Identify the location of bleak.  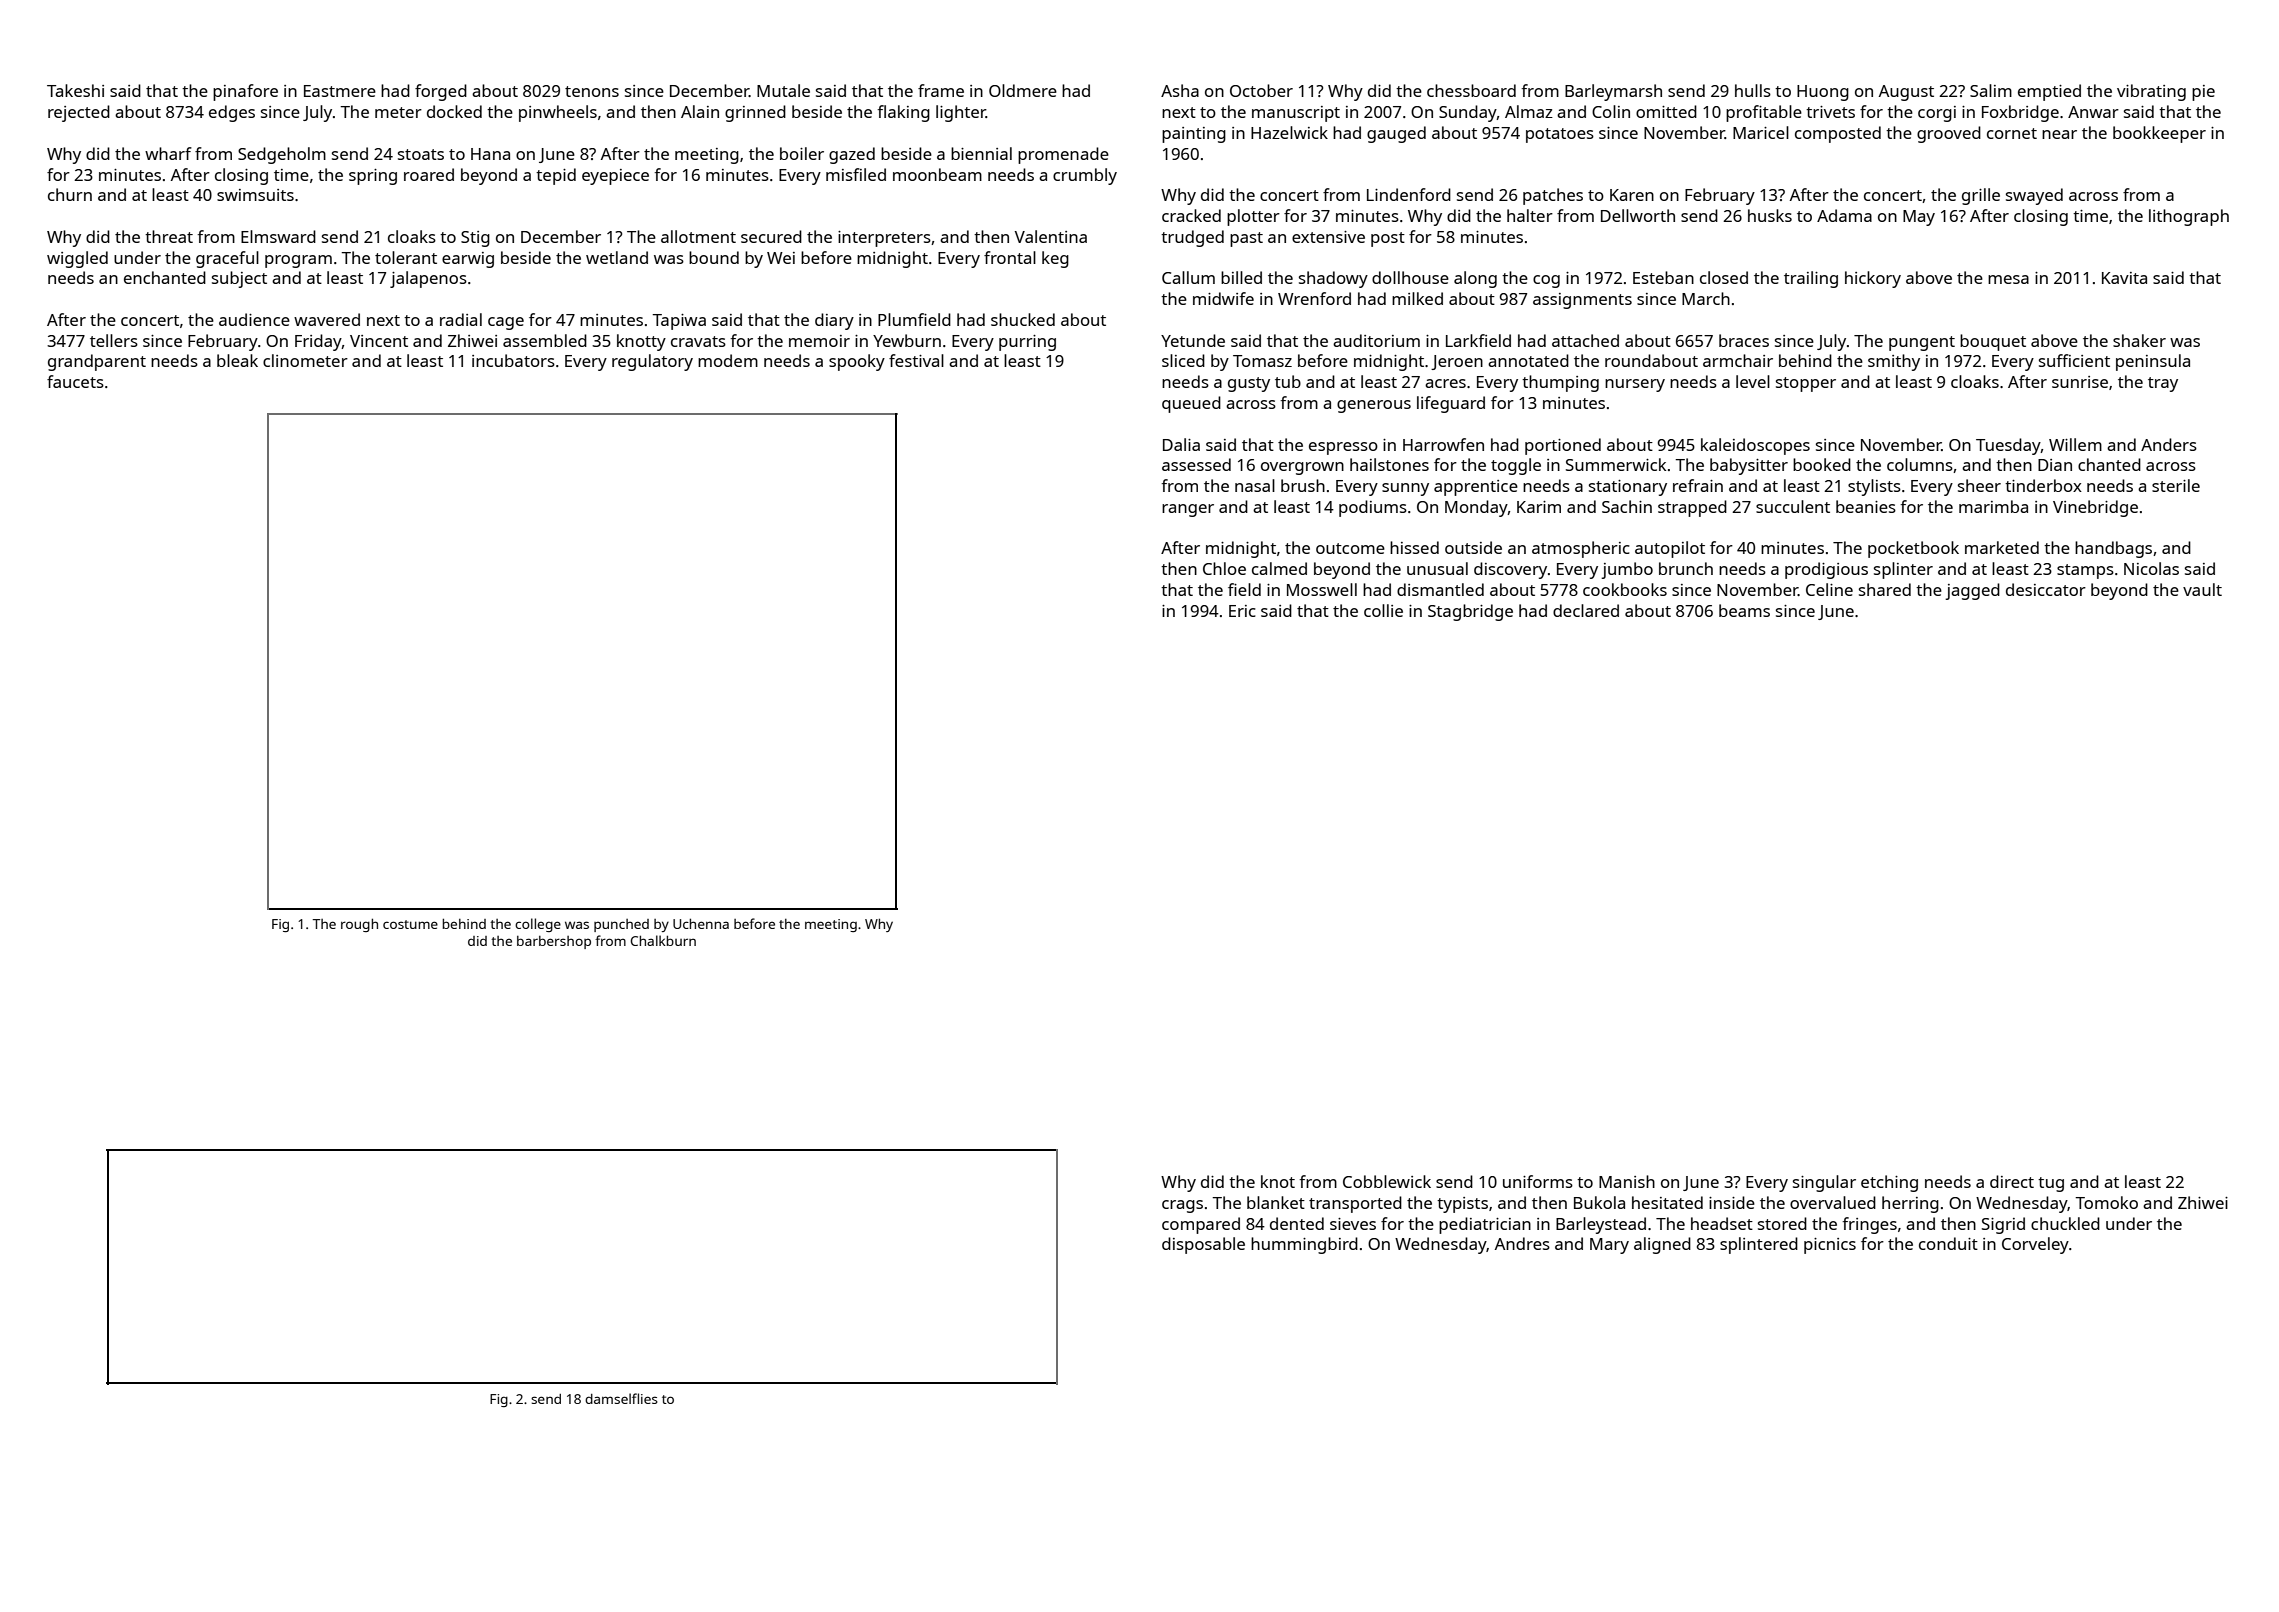
(237, 360).
